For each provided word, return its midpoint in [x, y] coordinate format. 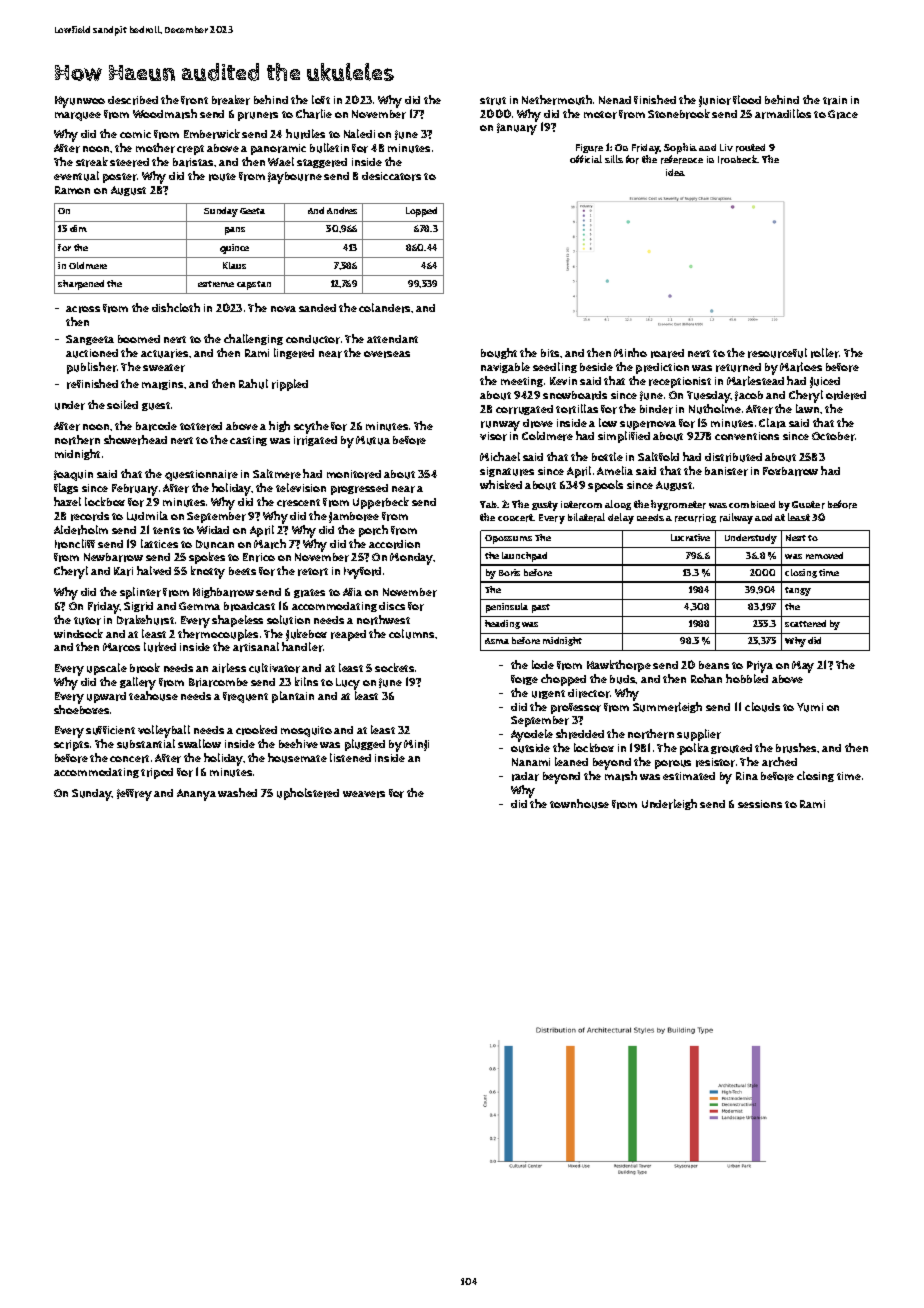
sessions [760, 804]
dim [78, 228]
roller [825, 353]
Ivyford [362, 573]
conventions [747, 436]
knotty [208, 572]
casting [248, 441]
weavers [364, 794]
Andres [342, 210]
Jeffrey [134, 795]
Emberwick [212, 134]
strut [493, 101]
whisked [501, 484]
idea [675, 172]
